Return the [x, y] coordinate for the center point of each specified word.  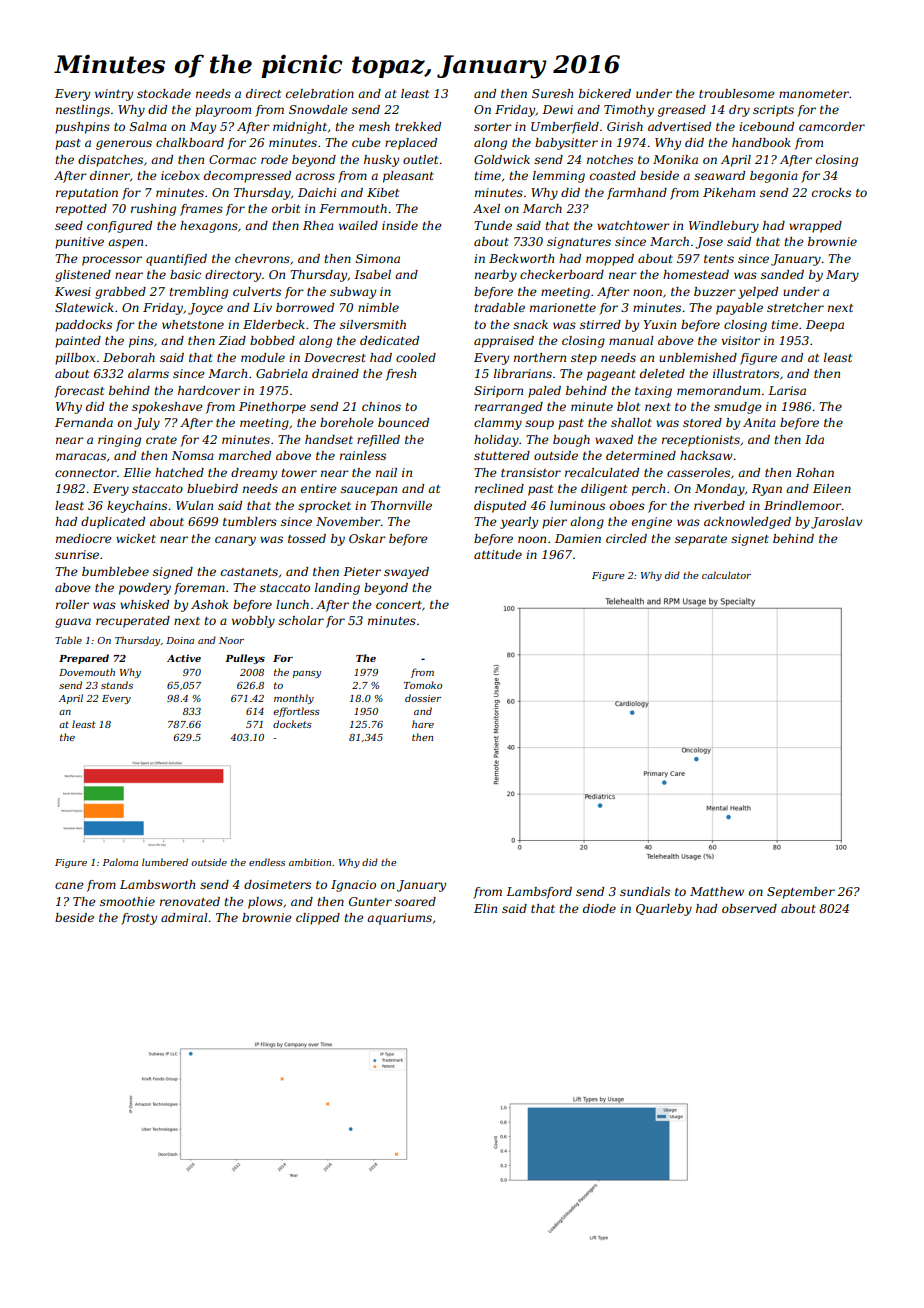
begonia [774, 177]
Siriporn [498, 392]
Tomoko [423, 685]
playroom [223, 111]
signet [750, 540]
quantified [176, 260]
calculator [726, 575]
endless [267, 862]
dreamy [254, 474]
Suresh [552, 93]
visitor [740, 340]
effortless [296, 712]
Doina [180, 640]
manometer [814, 94]
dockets [292, 724]
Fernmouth [353, 208]
